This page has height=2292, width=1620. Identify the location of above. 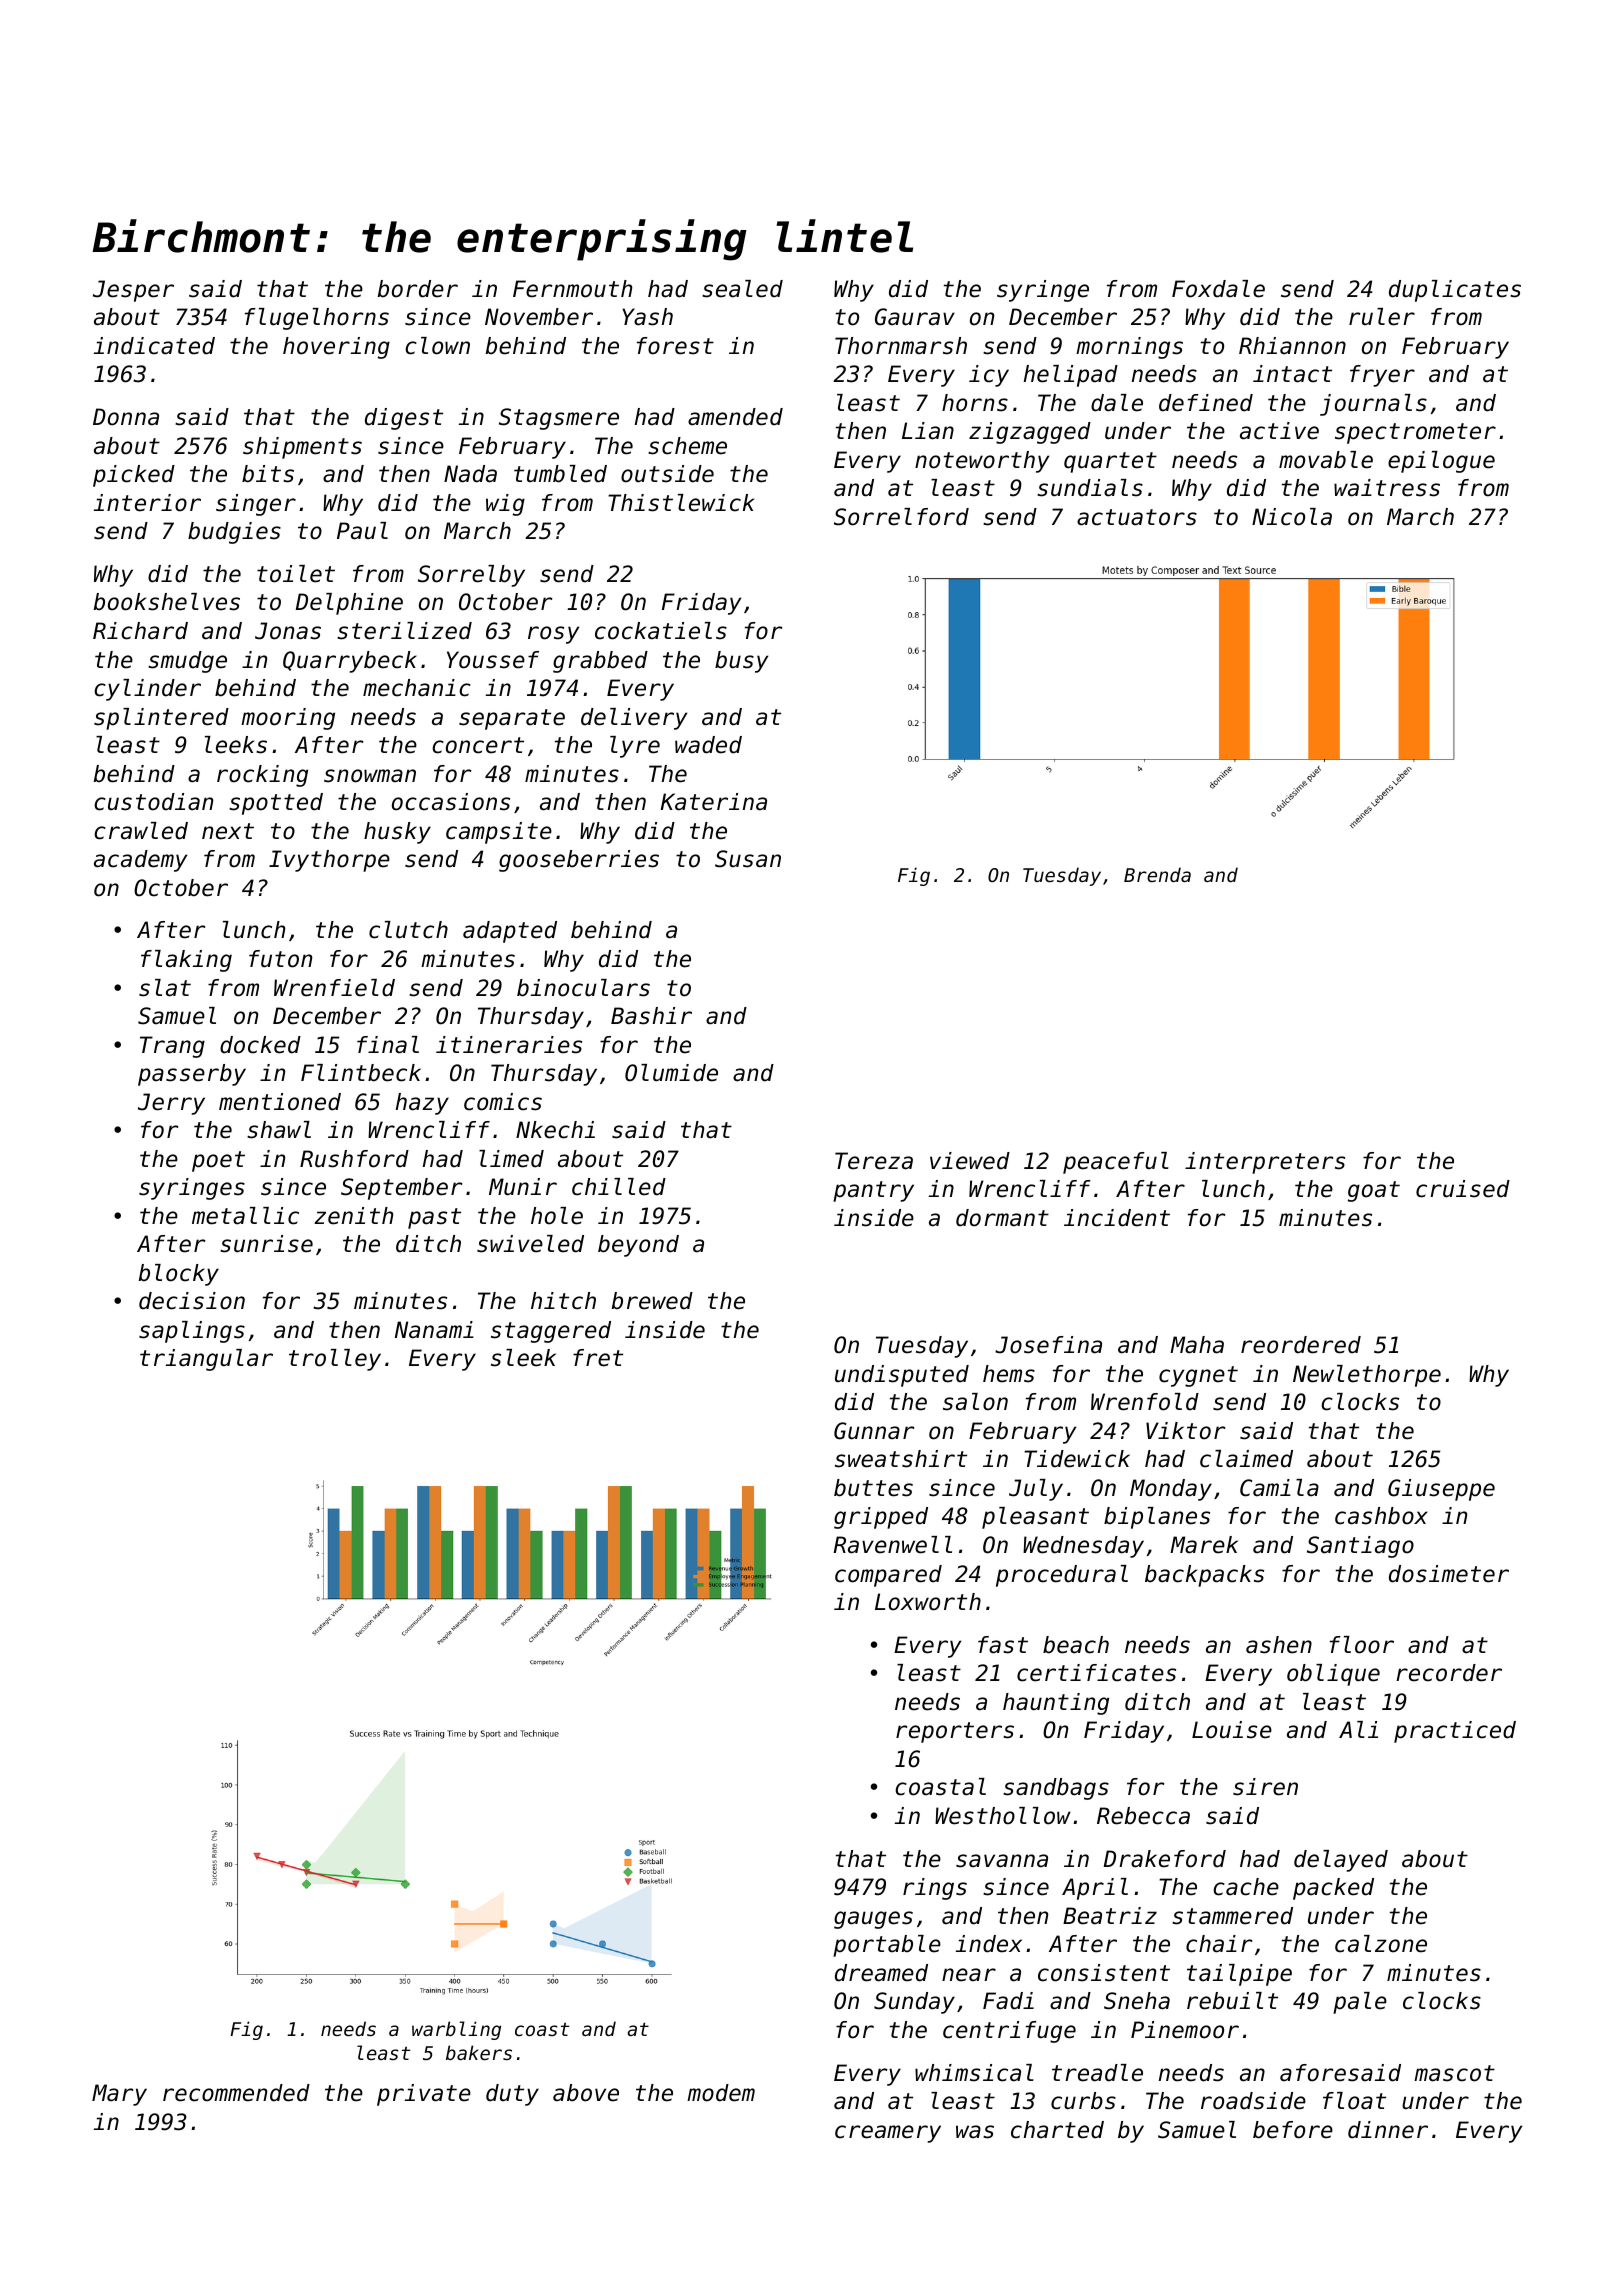
(586, 2093).
